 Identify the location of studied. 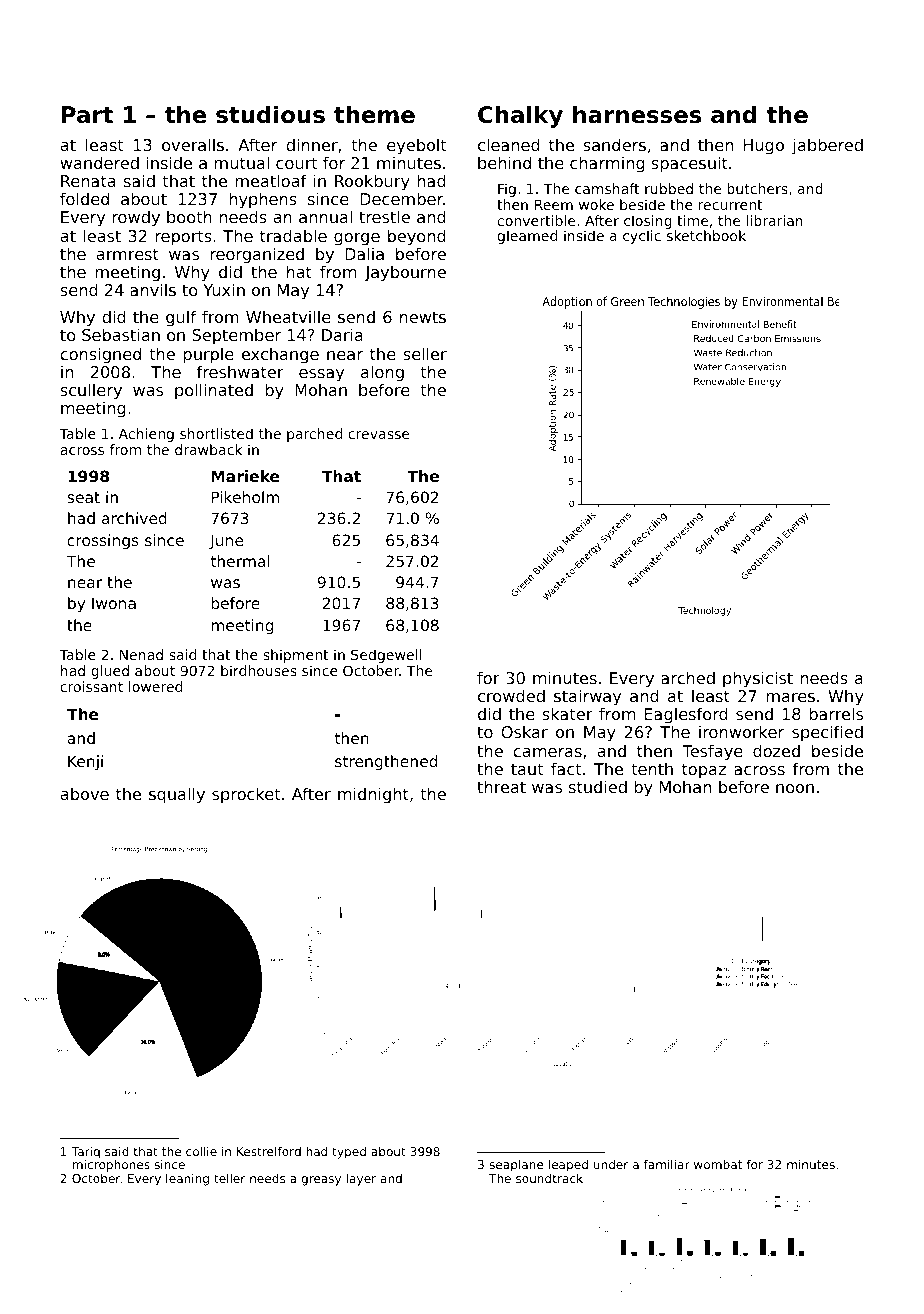
(598, 786).
